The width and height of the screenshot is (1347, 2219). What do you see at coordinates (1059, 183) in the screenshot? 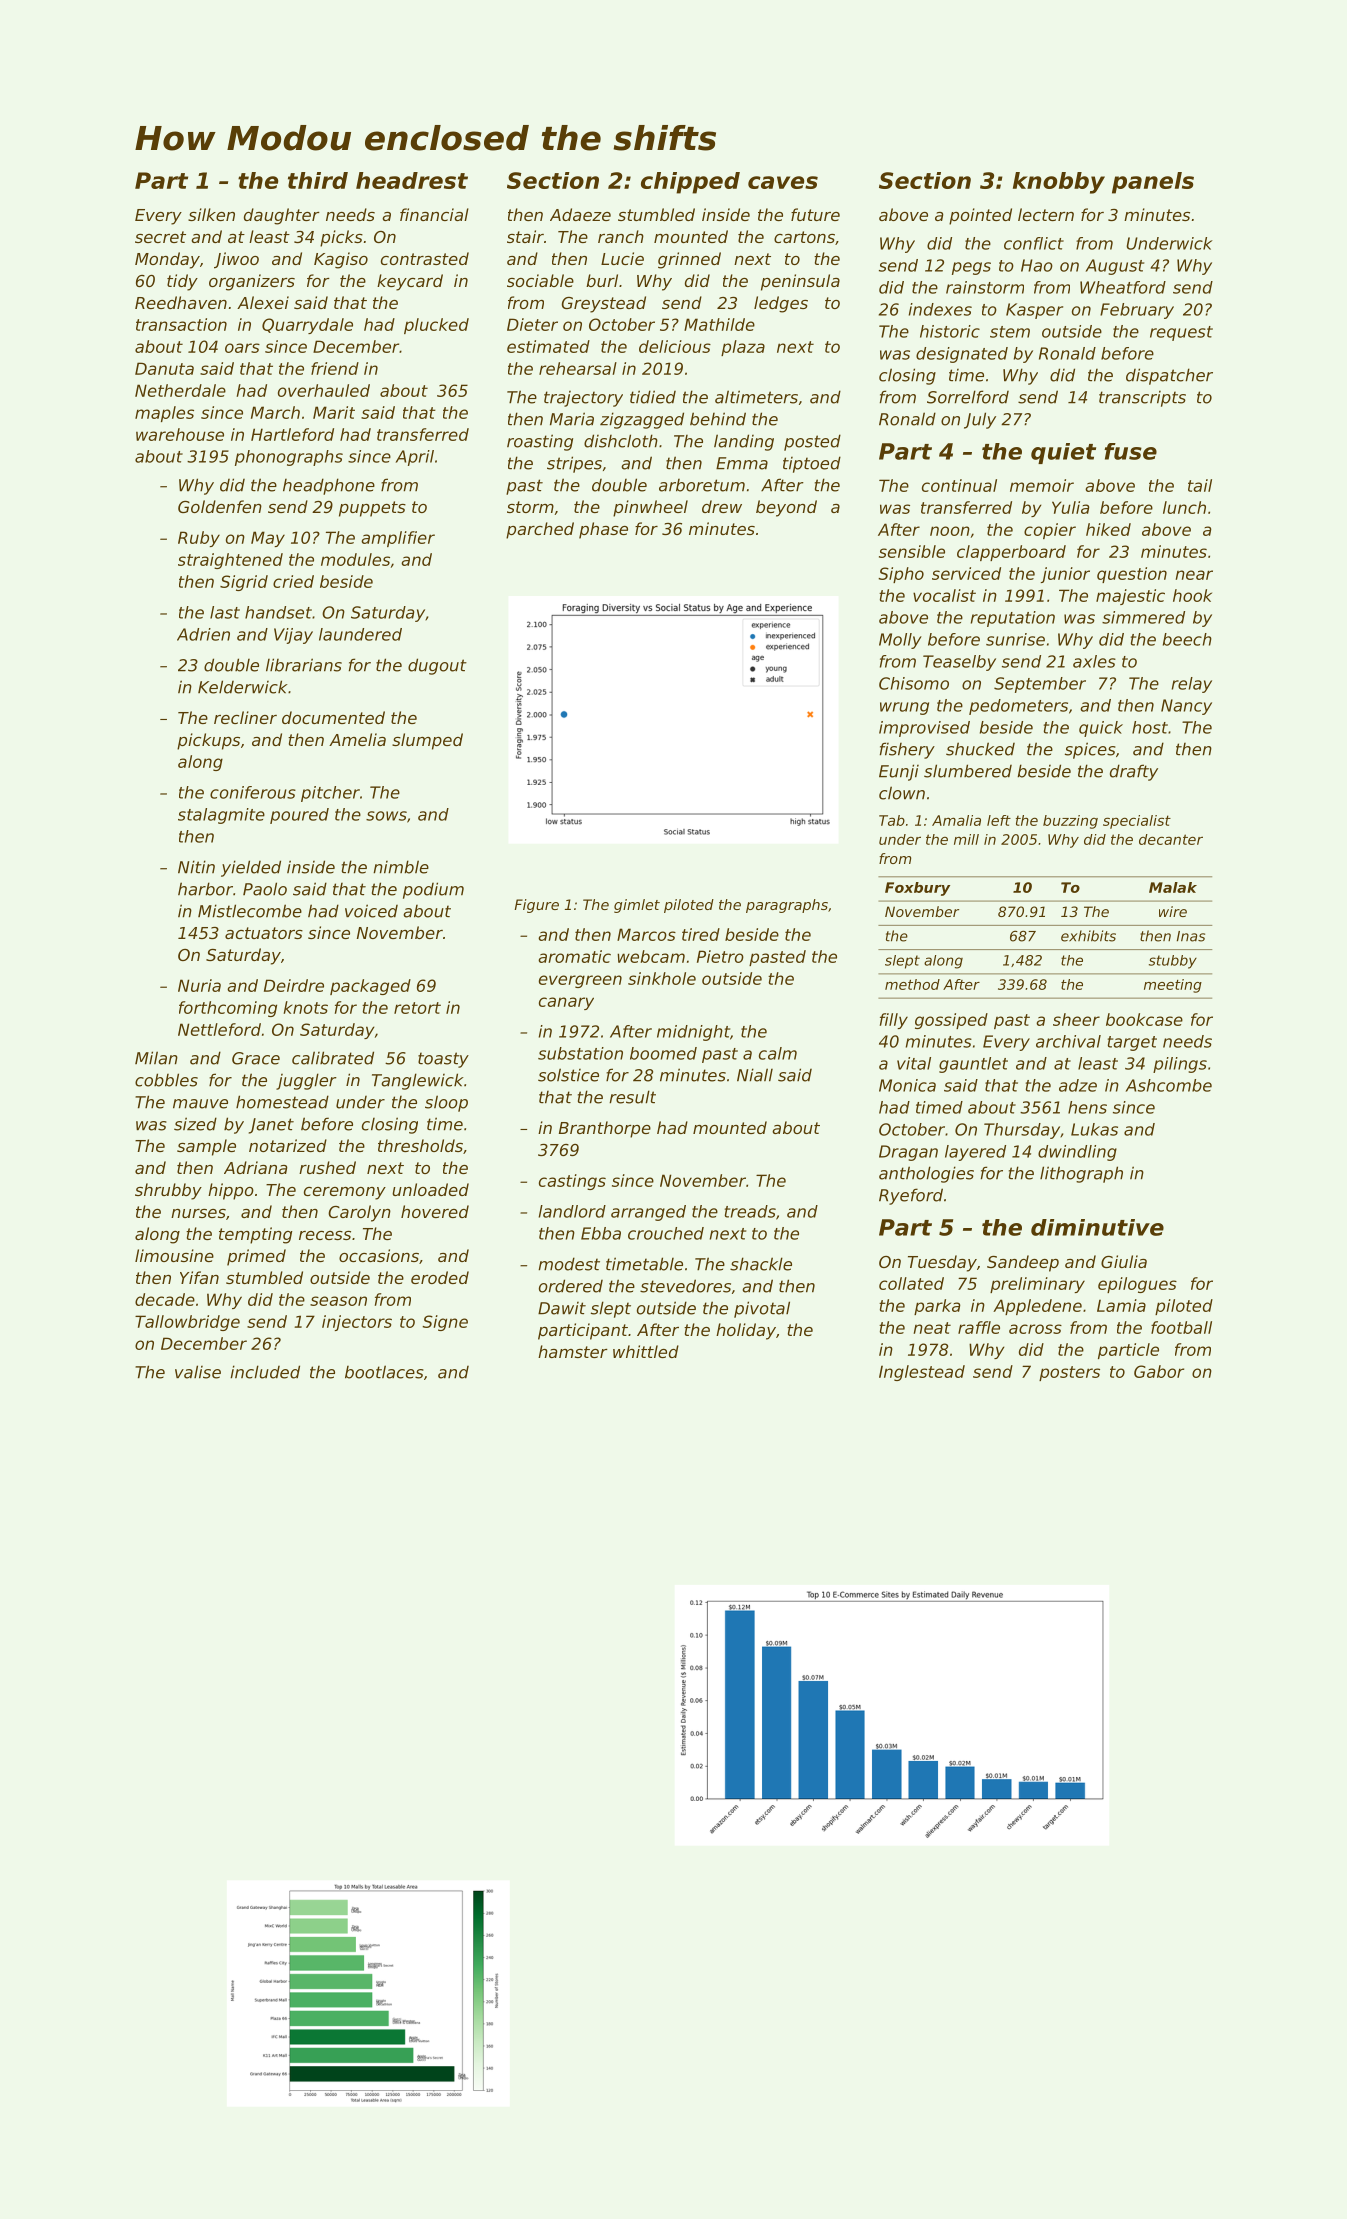
I see `knobby` at bounding box center [1059, 183].
